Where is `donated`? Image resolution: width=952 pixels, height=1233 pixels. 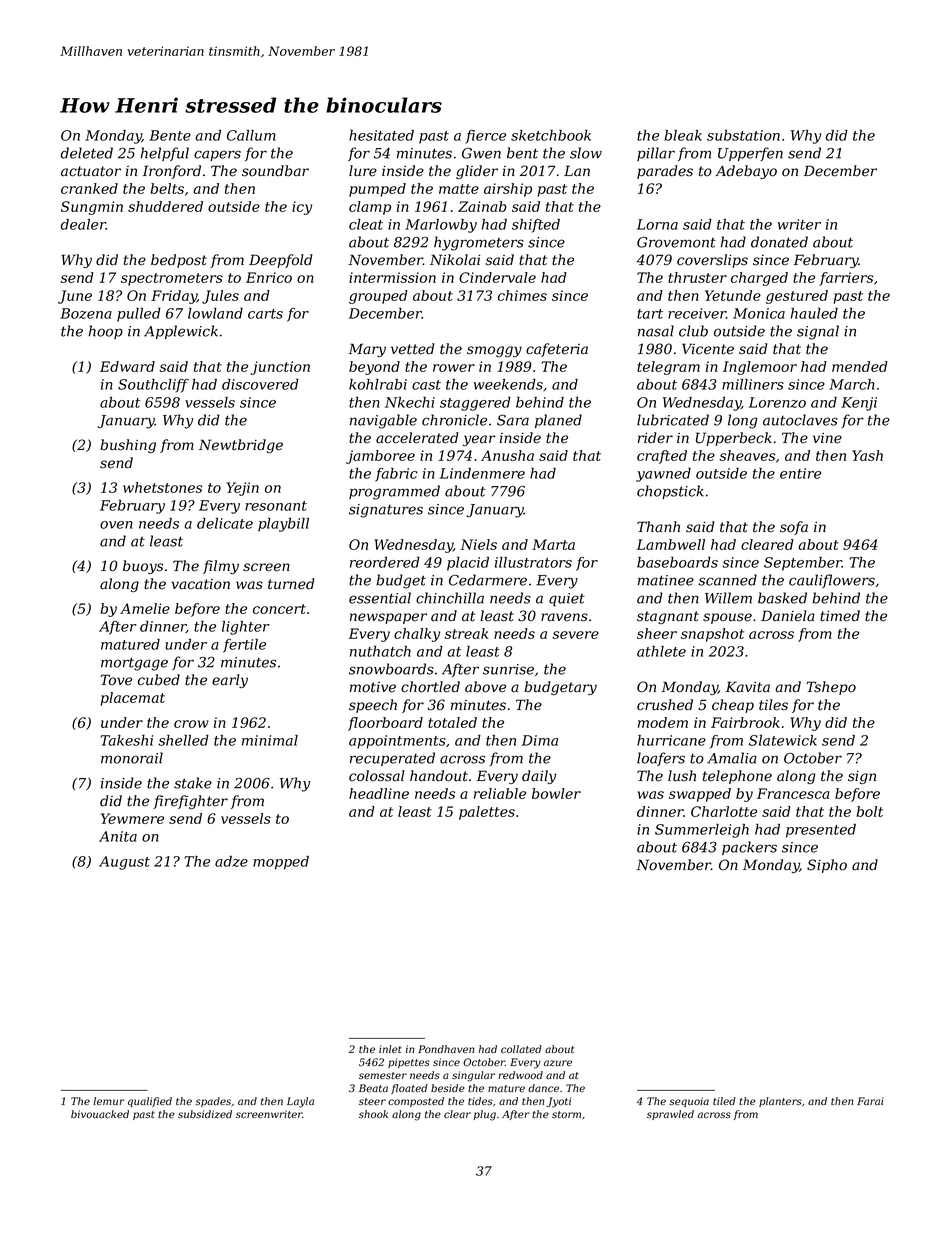 donated is located at coordinates (779, 242).
